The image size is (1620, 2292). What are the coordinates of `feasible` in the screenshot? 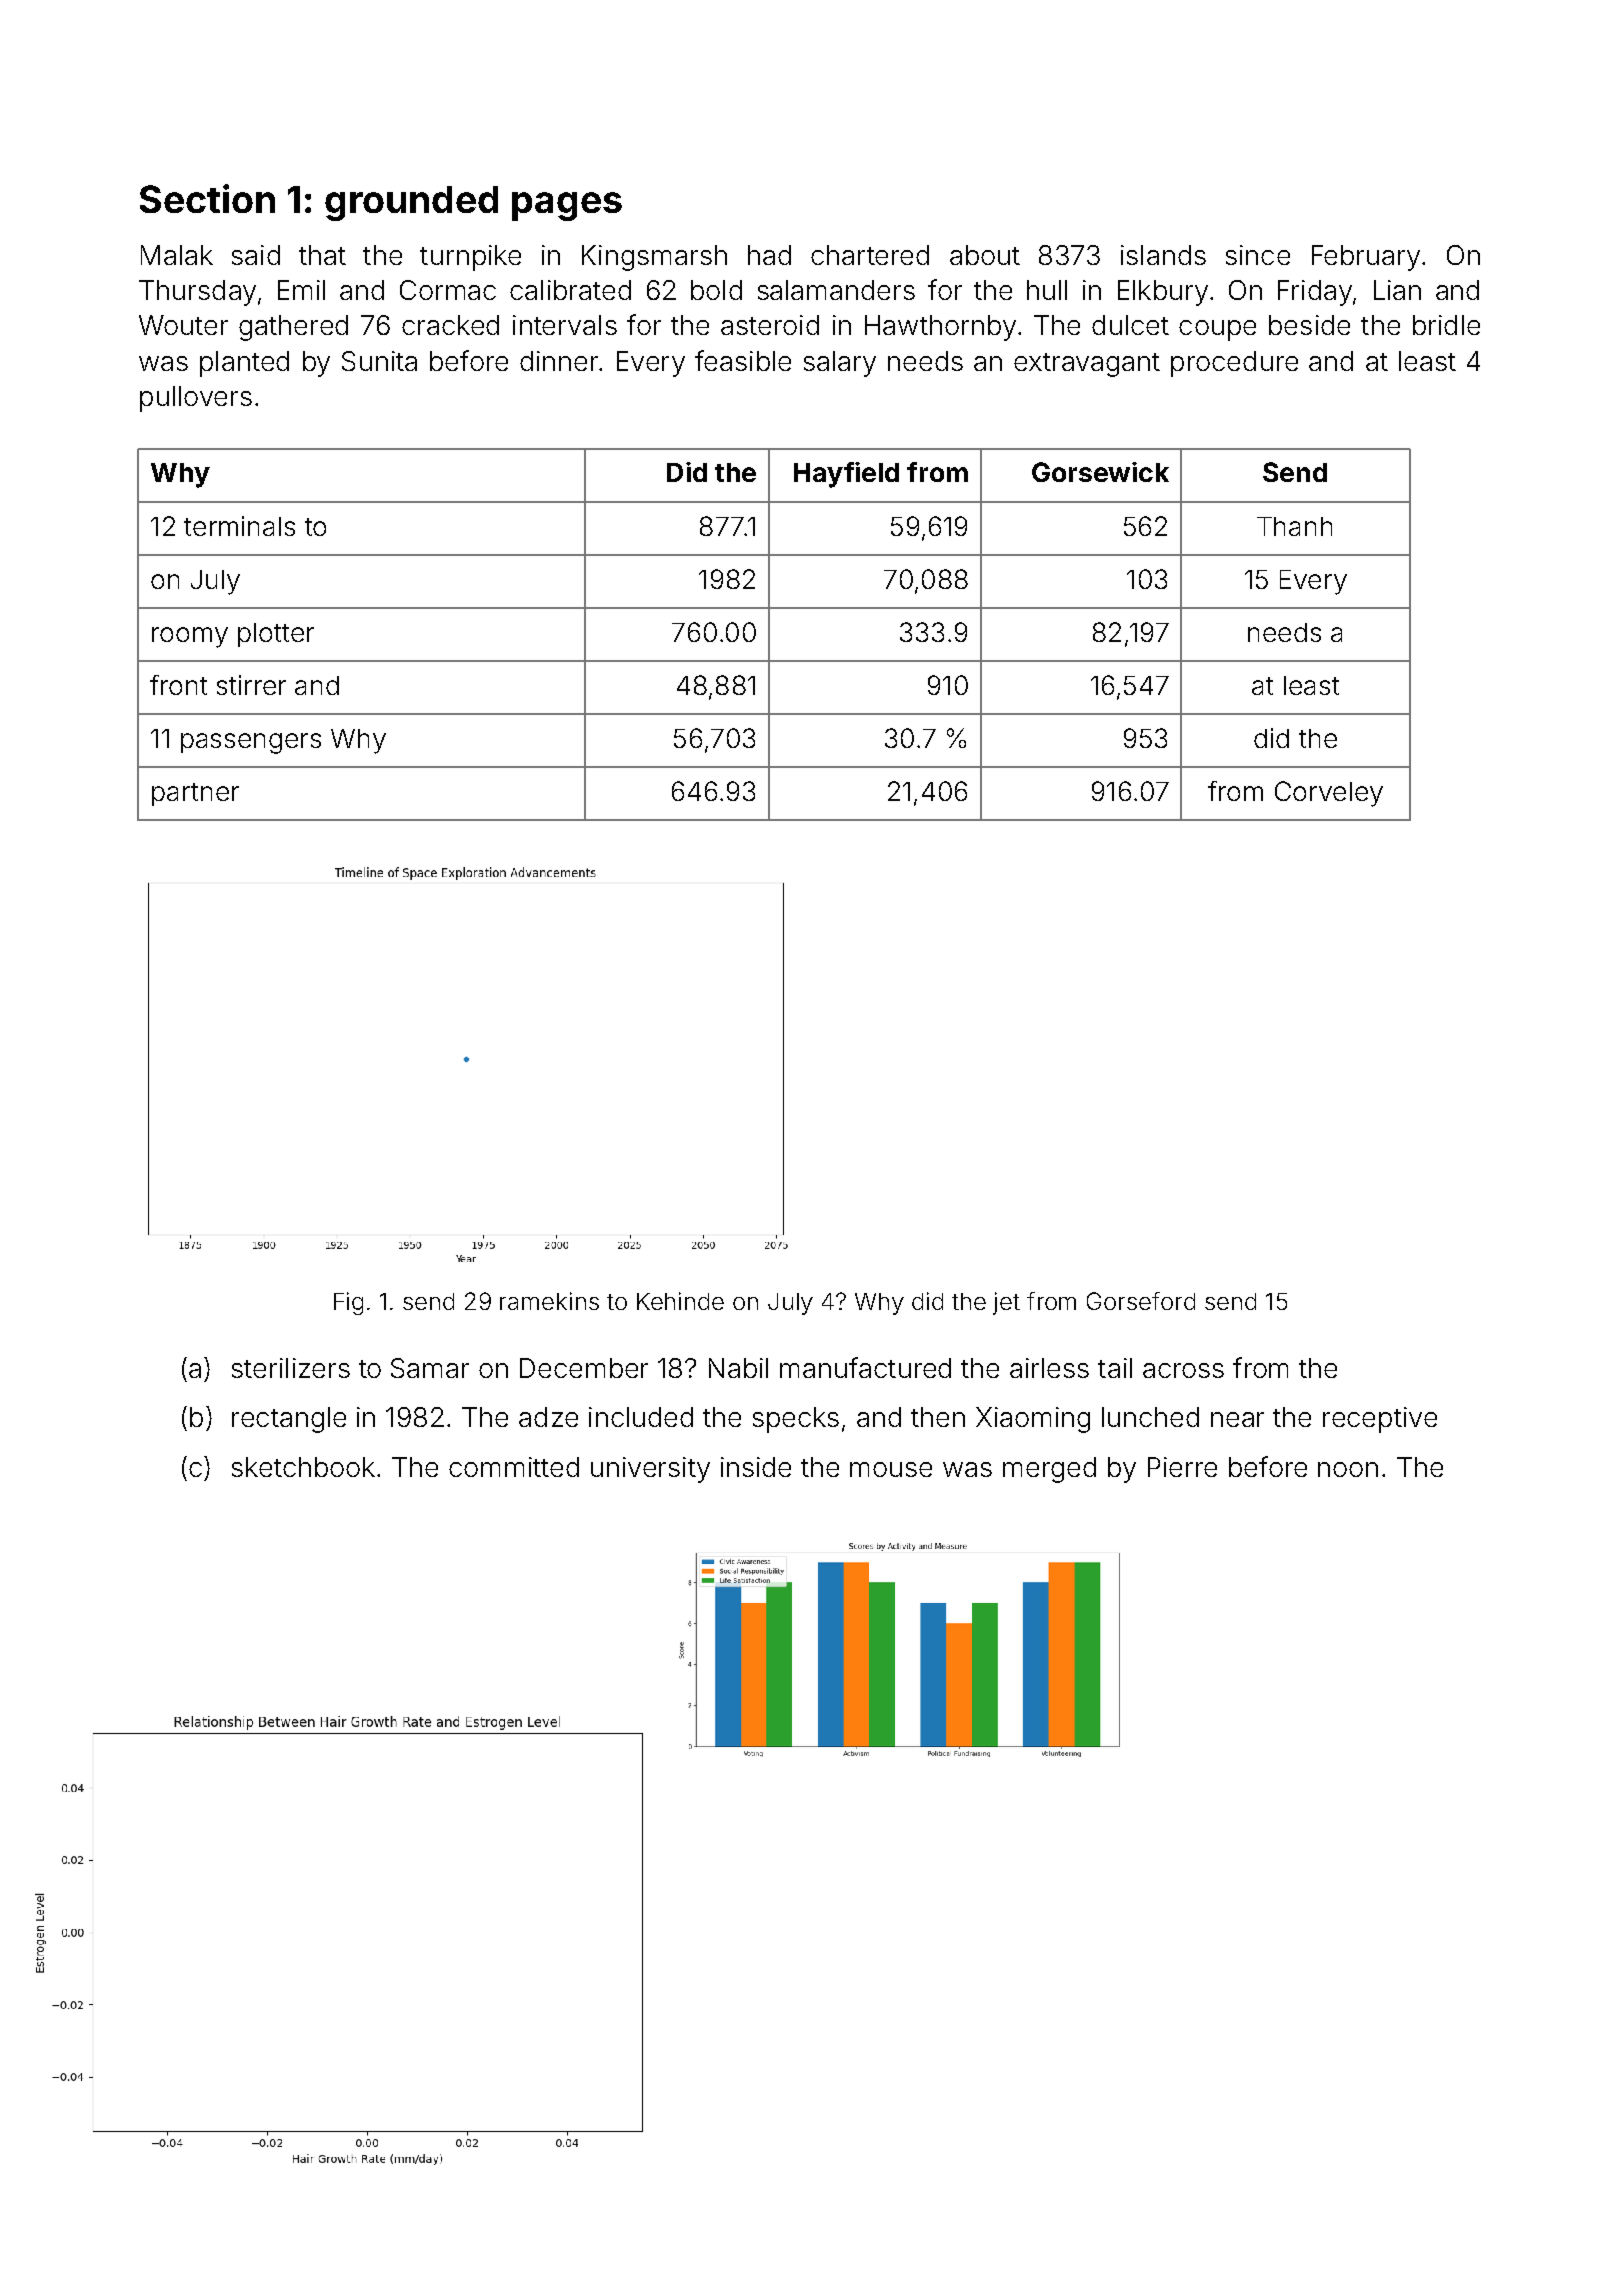 It's located at (743, 360).
